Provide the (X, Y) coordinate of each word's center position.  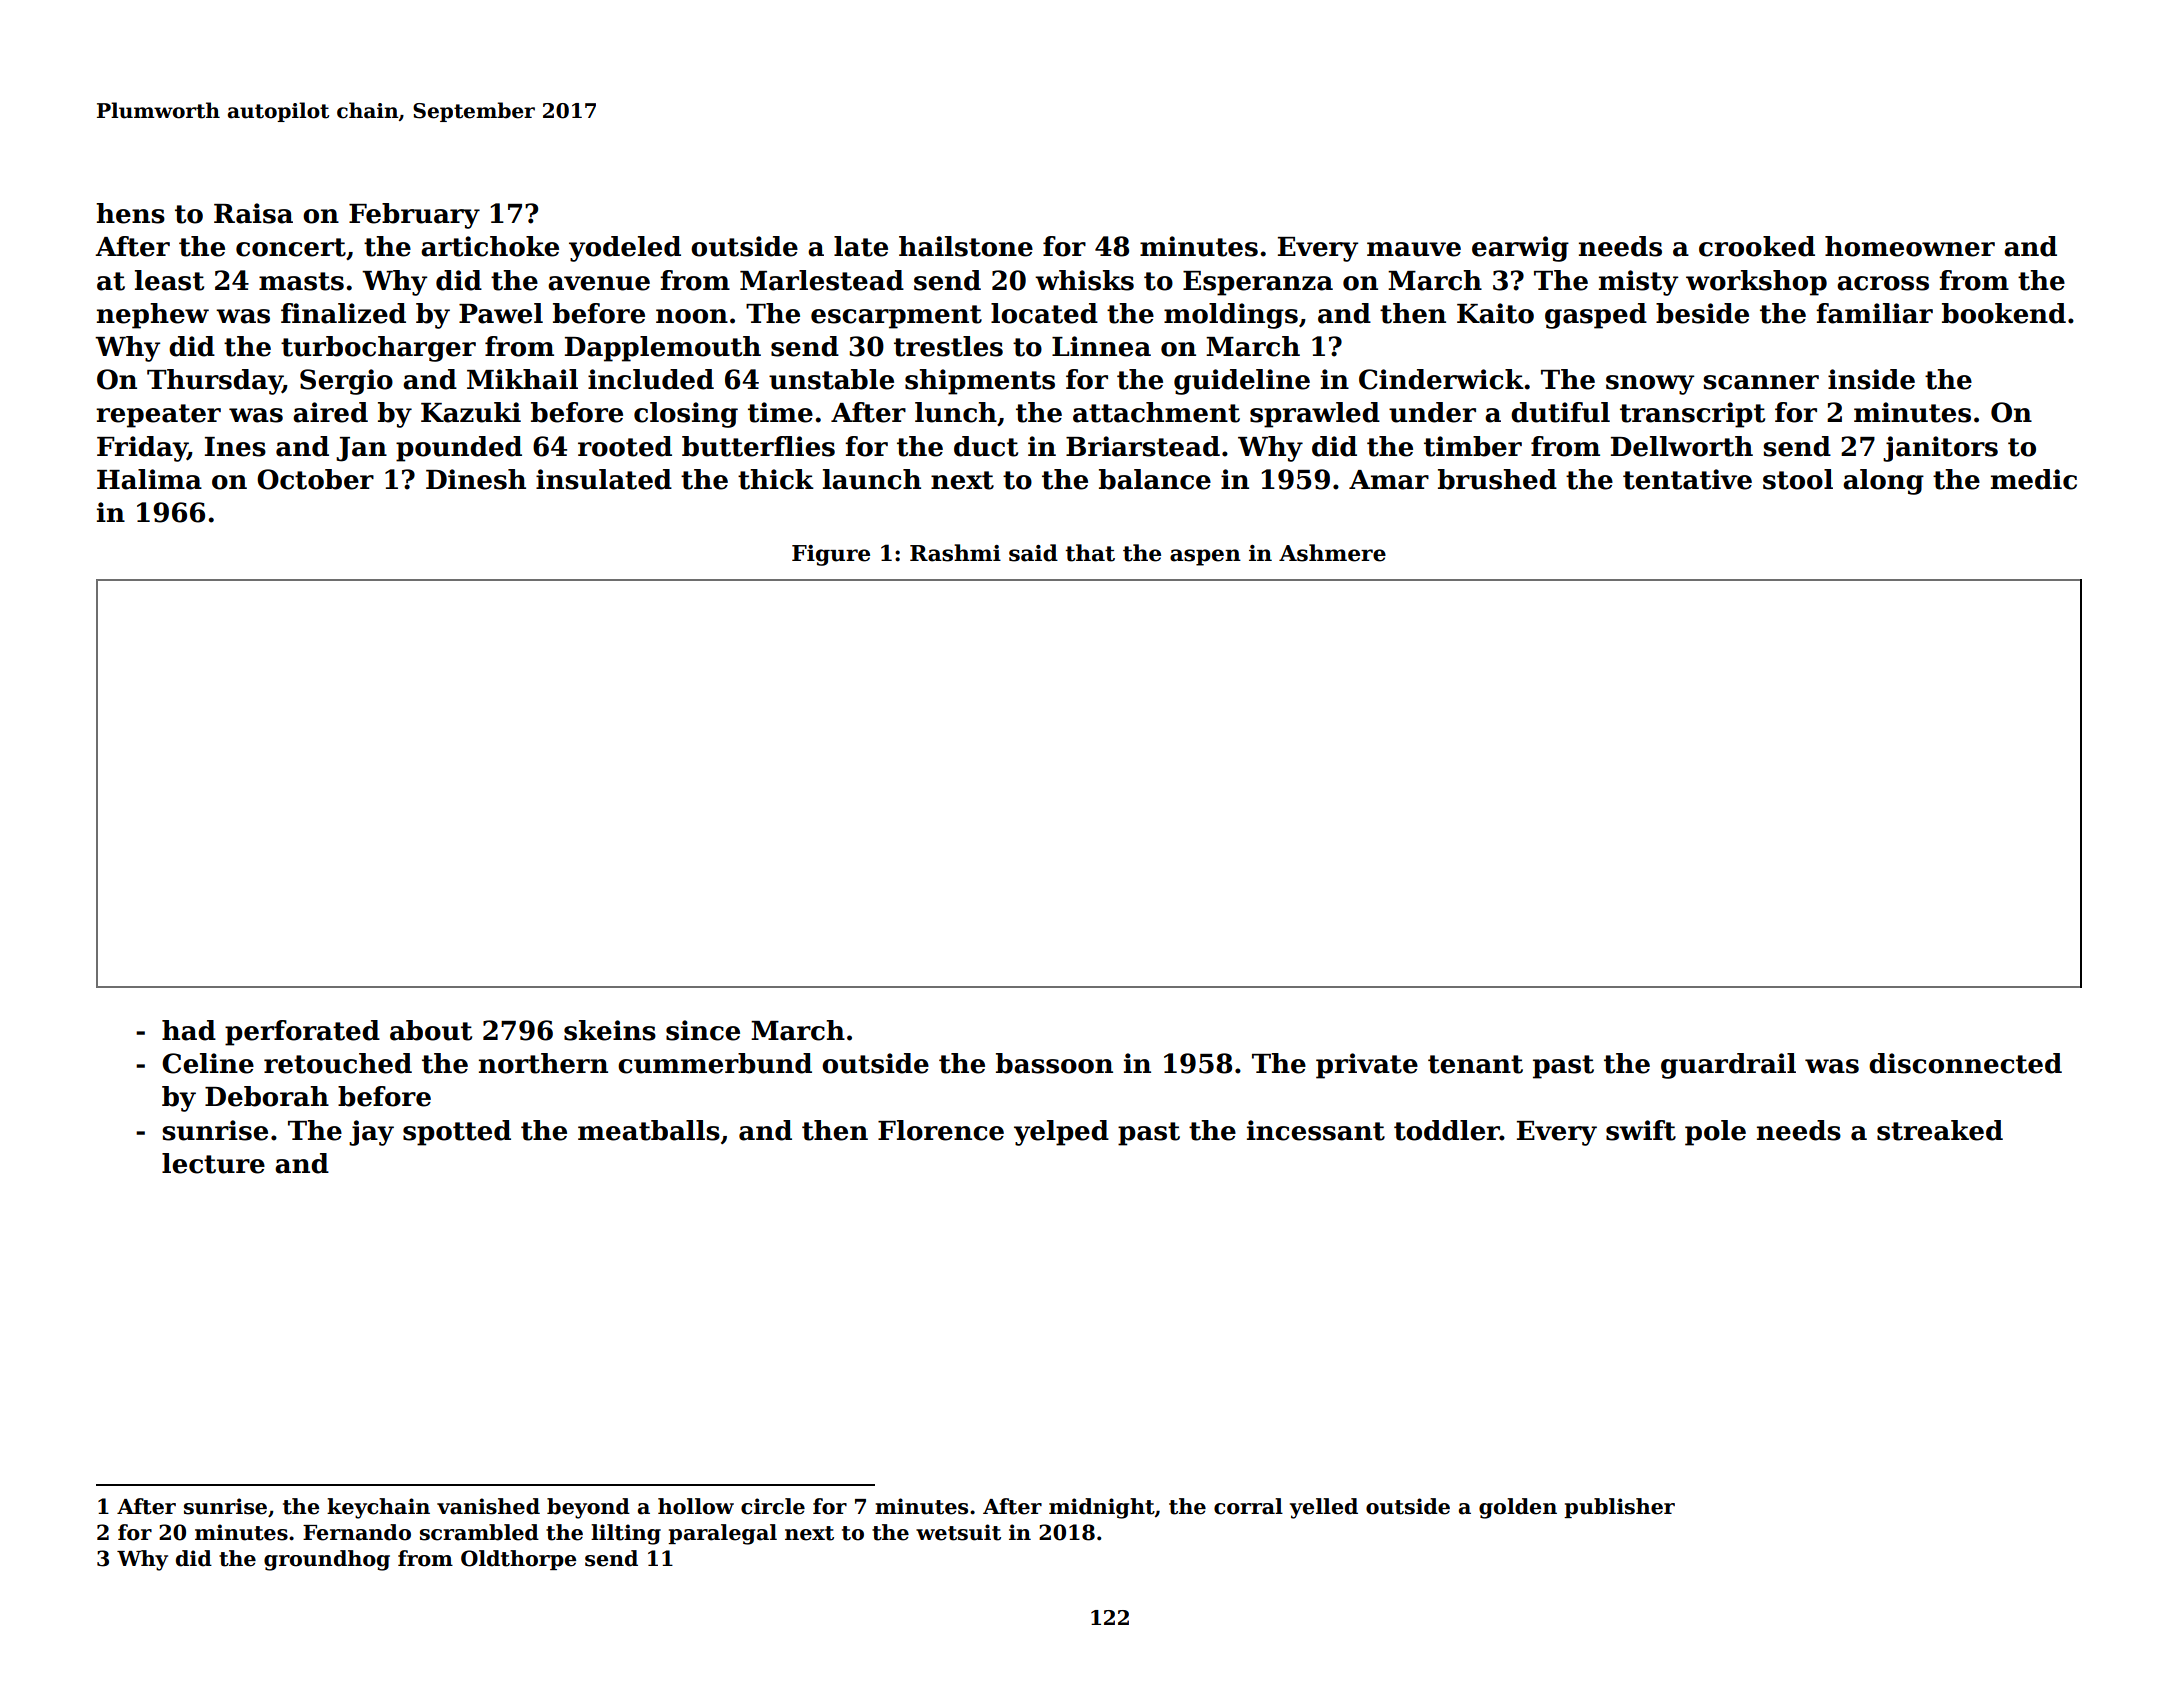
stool (1798, 479)
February (414, 216)
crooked (1757, 246)
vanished (488, 1506)
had (189, 1030)
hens (130, 213)
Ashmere (1332, 553)
